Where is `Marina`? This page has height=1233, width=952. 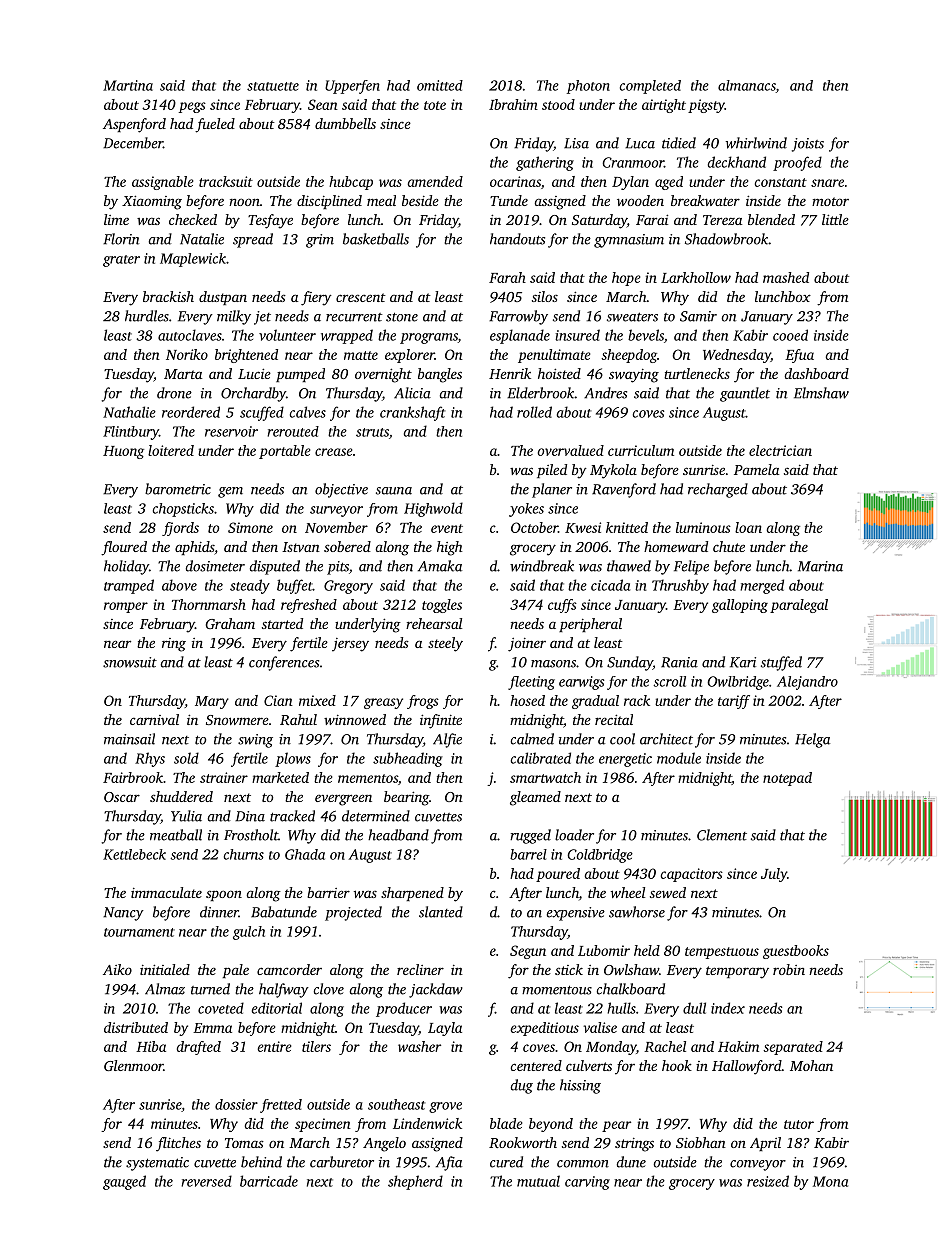 Marina is located at coordinates (820, 566).
